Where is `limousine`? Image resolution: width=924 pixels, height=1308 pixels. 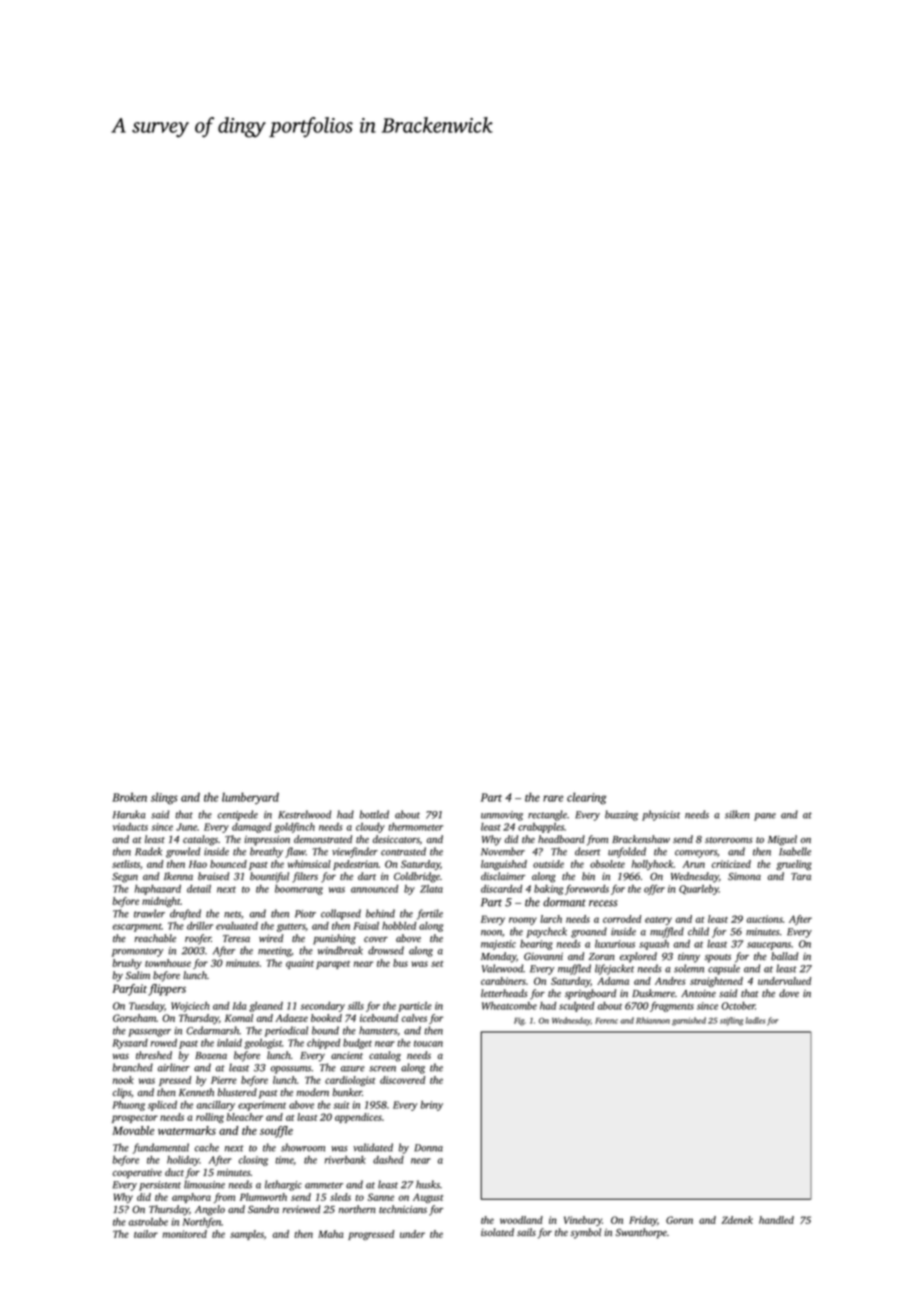 limousine is located at coordinates (204, 1184).
